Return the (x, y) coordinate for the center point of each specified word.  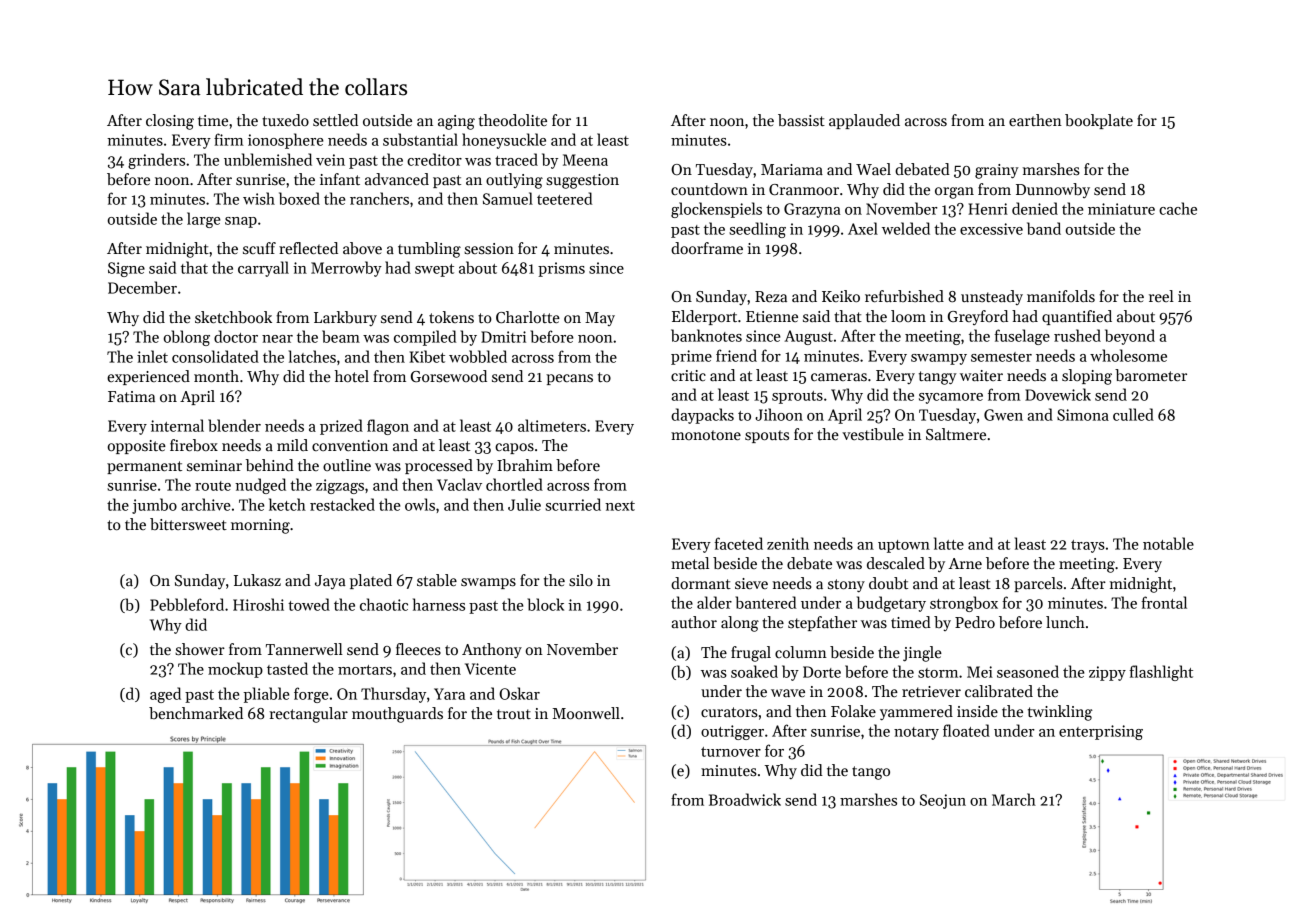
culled (1133, 414)
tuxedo (285, 120)
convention (350, 445)
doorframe (707, 248)
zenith (788, 543)
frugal (751, 654)
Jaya (330, 582)
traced (516, 159)
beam (341, 336)
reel (1161, 296)
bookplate (1099, 121)
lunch (1065, 622)
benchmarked (196, 713)
